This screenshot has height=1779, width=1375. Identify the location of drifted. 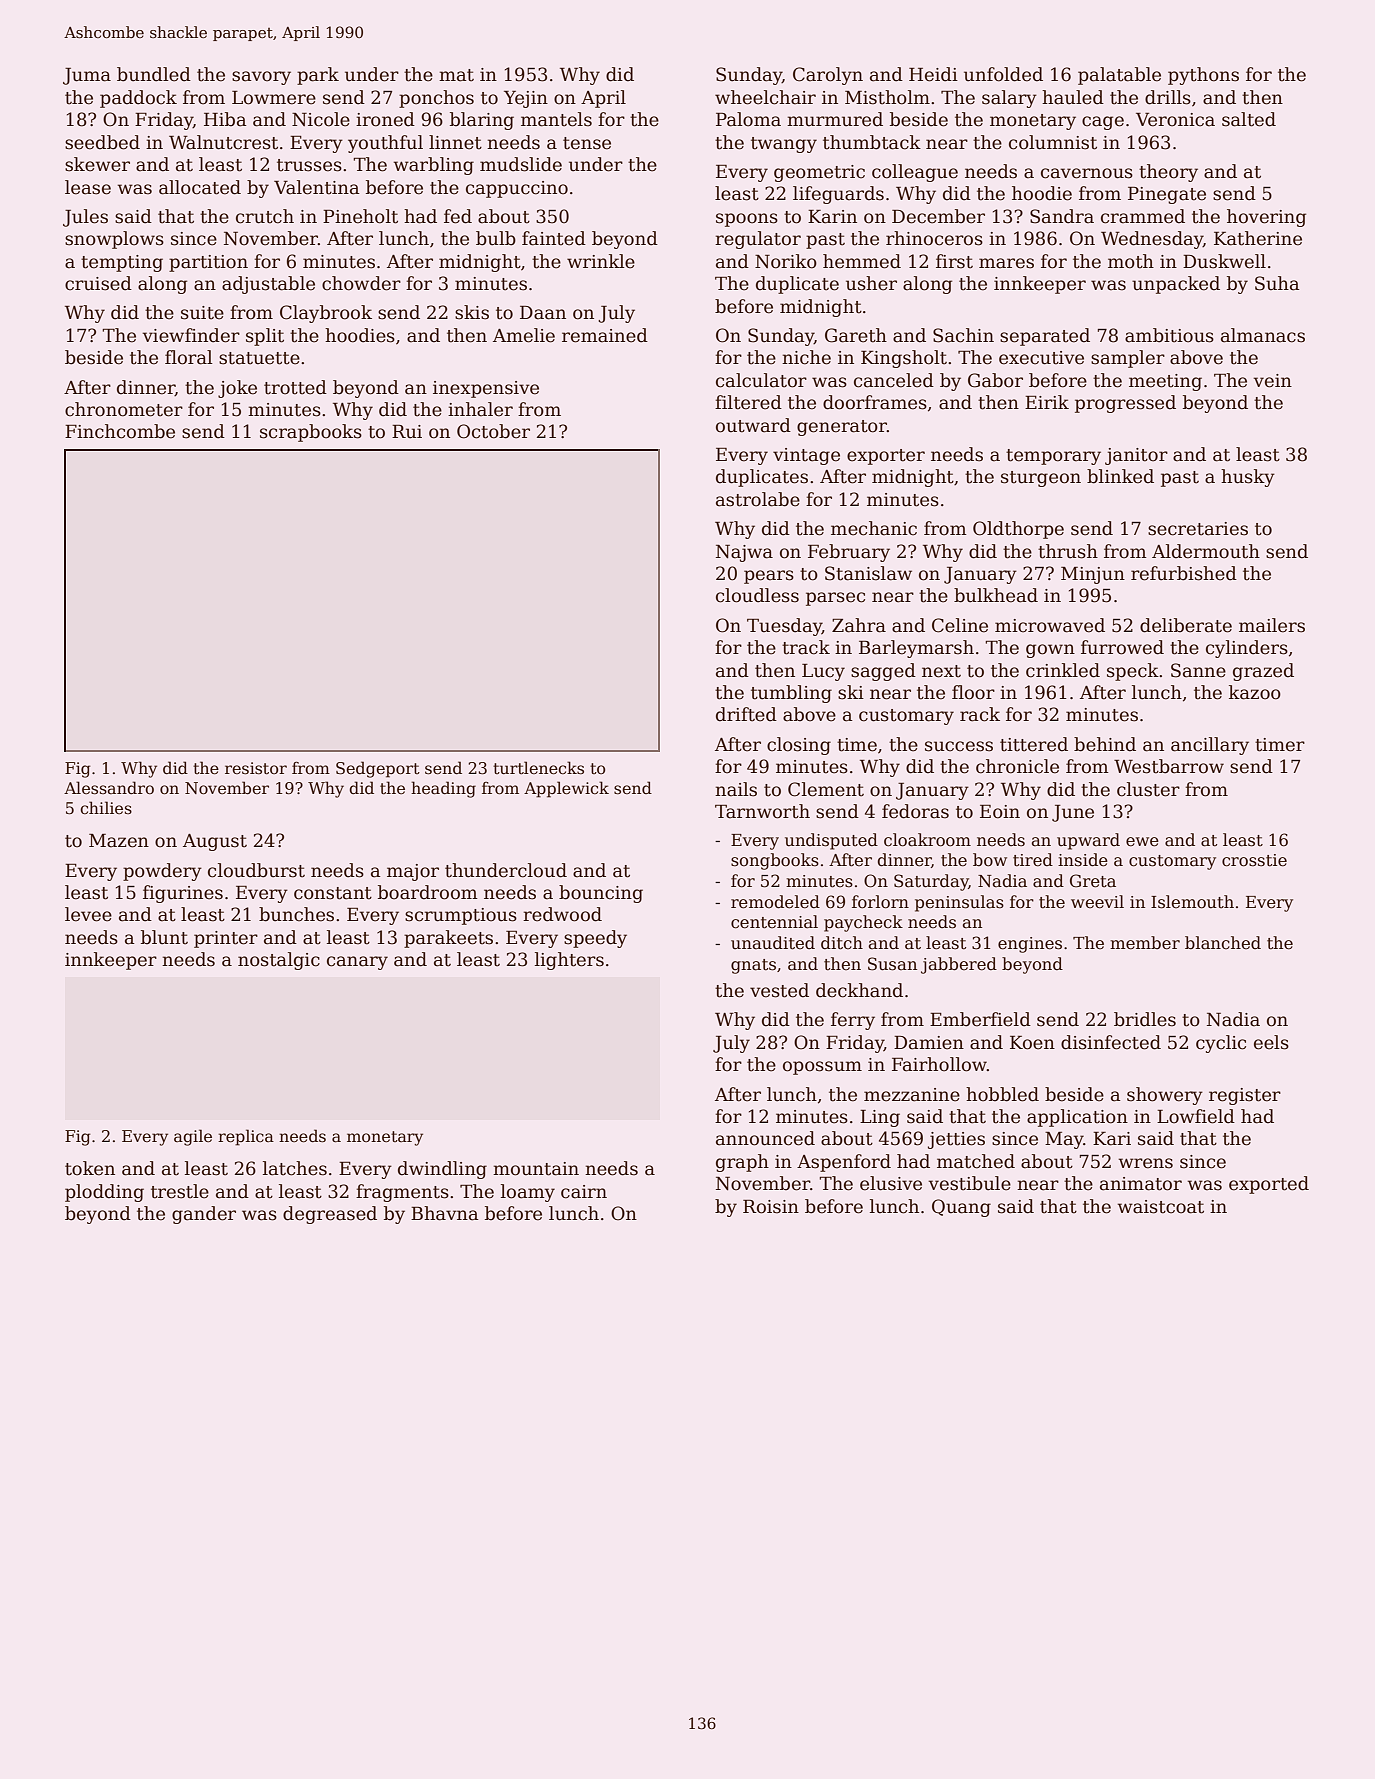
(746, 714).
